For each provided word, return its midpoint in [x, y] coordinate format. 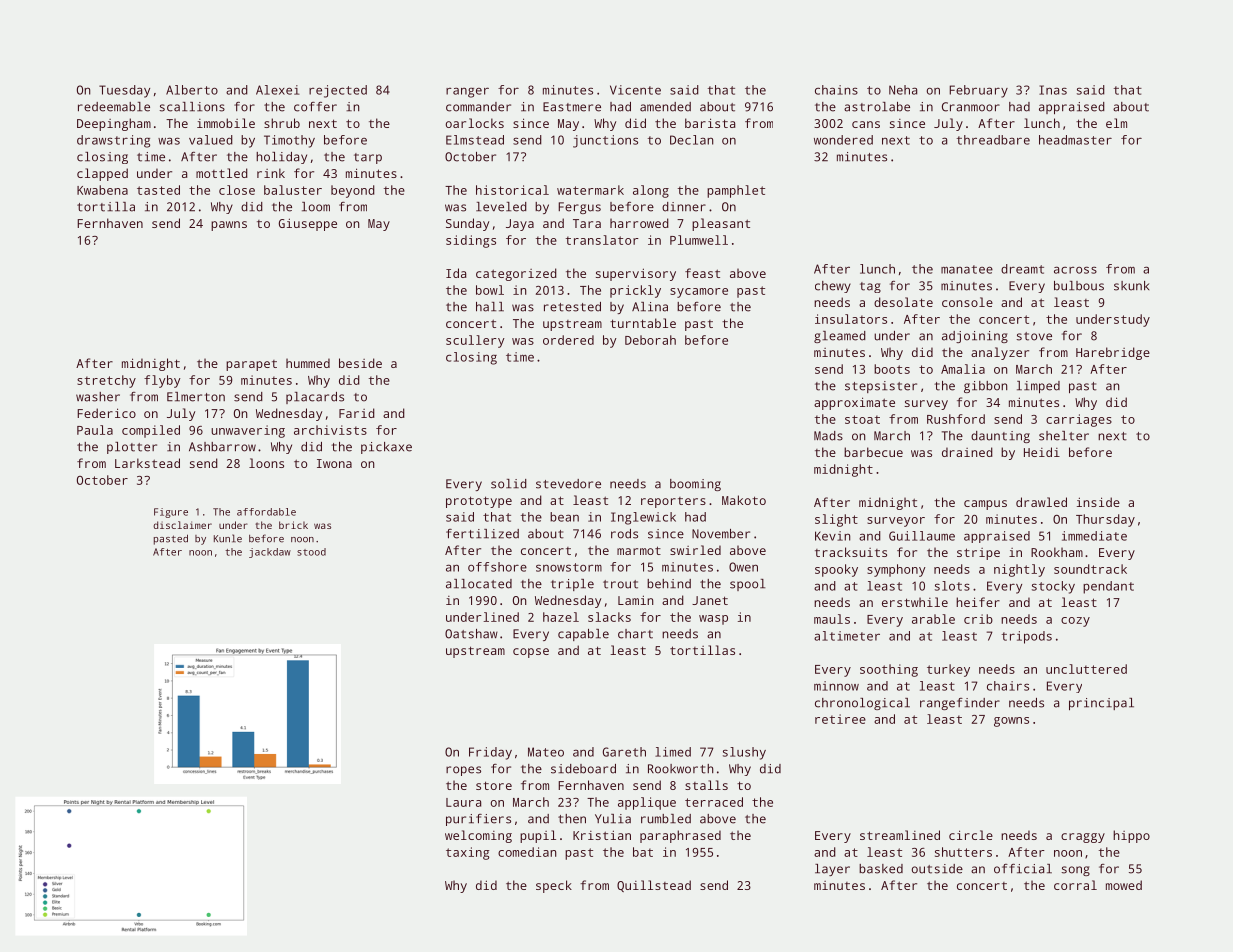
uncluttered [1086, 669]
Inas [1053, 90]
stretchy [106, 381]
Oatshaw [471, 634]
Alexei [278, 90]
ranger [467, 92]
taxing [467, 853]
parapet [251, 365]
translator [602, 240]
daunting [1000, 437]
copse [531, 653]
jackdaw [270, 553]
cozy [1075, 622]
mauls [832, 619]
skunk [1131, 286]
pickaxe [386, 448]
